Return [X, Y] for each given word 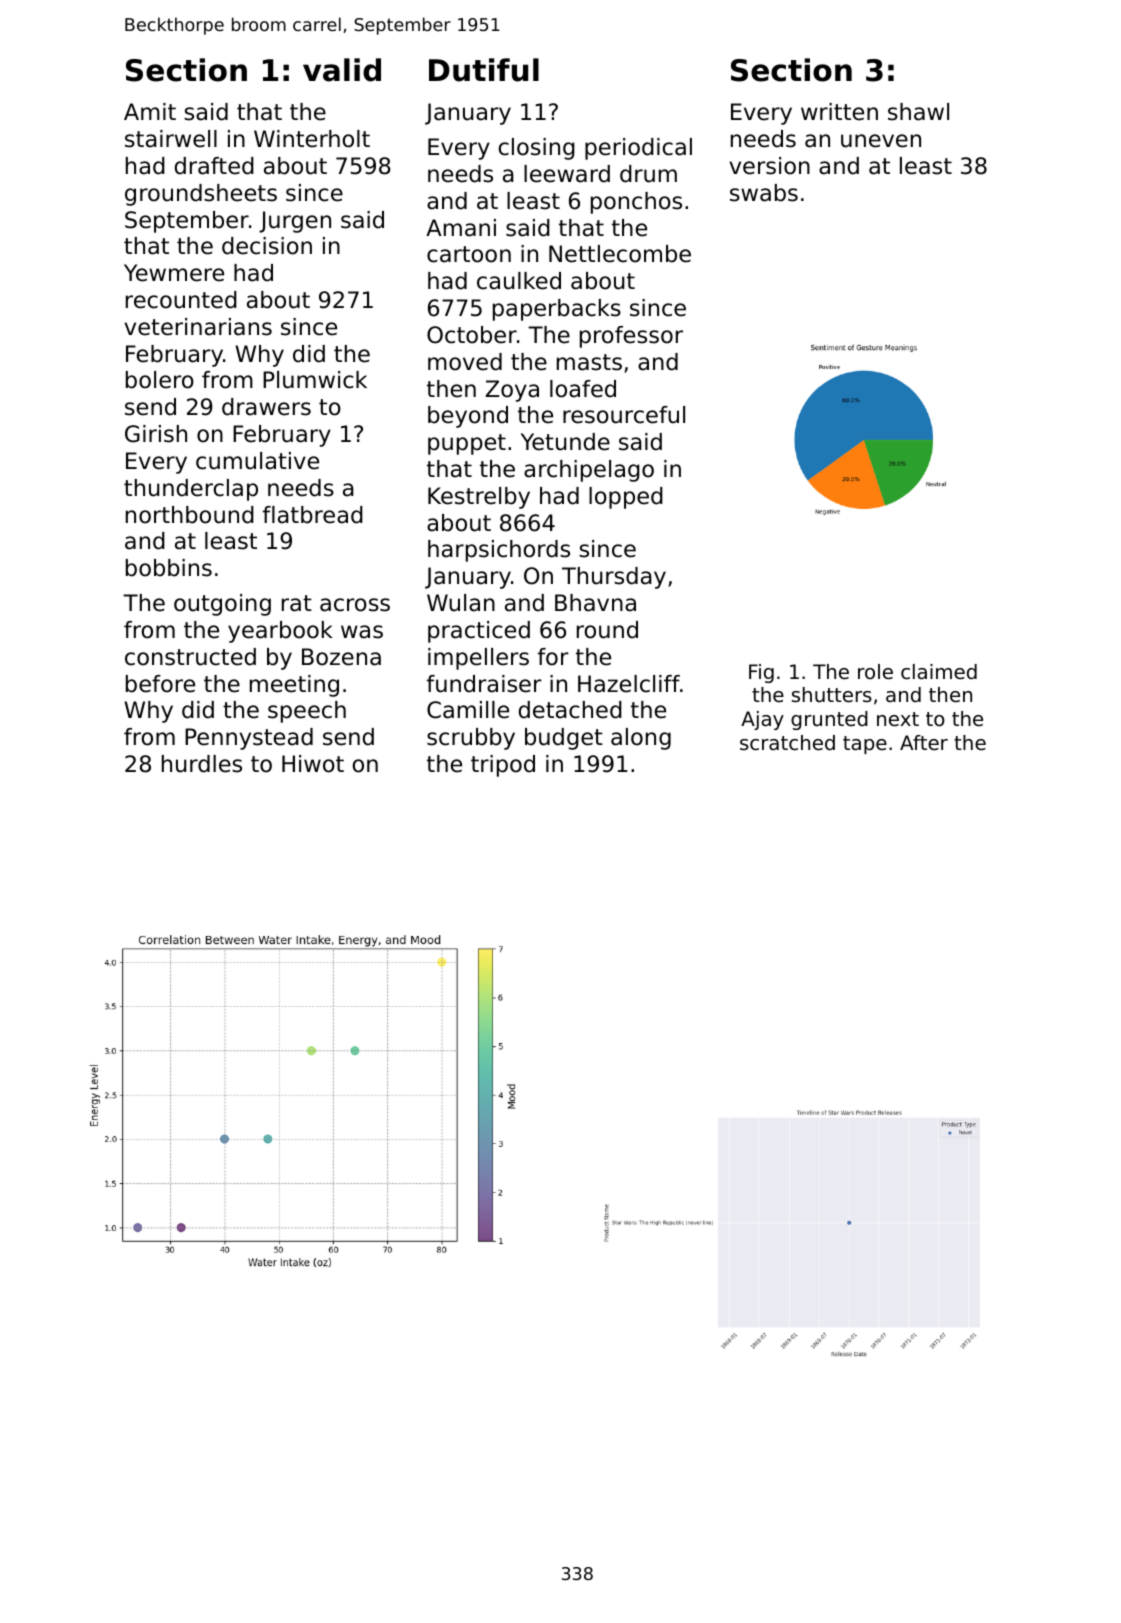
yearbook [280, 632]
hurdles [202, 764]
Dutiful [484, 70]
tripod [503, 766]
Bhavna [595, 603]
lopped [626, 498]
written [839, 112]
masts [589, 362]
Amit [150, 111]
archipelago [589, 471]
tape [865, 745]
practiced [479, 632]
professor [631, 337]
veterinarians [198, 327]
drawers [266, 407]
